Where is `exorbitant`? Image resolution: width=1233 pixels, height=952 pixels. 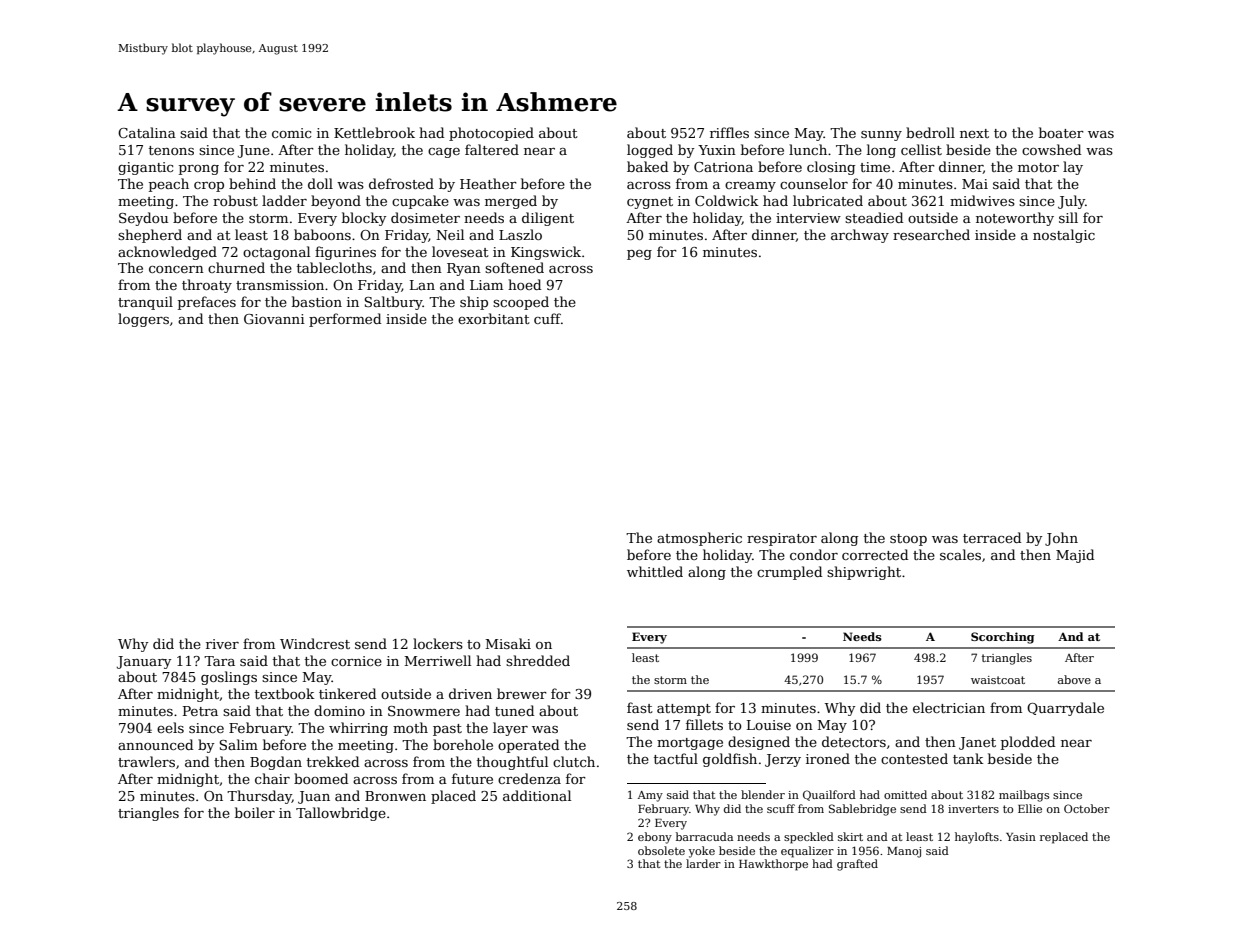
exorbitant is located at coordinates (494, 318).
